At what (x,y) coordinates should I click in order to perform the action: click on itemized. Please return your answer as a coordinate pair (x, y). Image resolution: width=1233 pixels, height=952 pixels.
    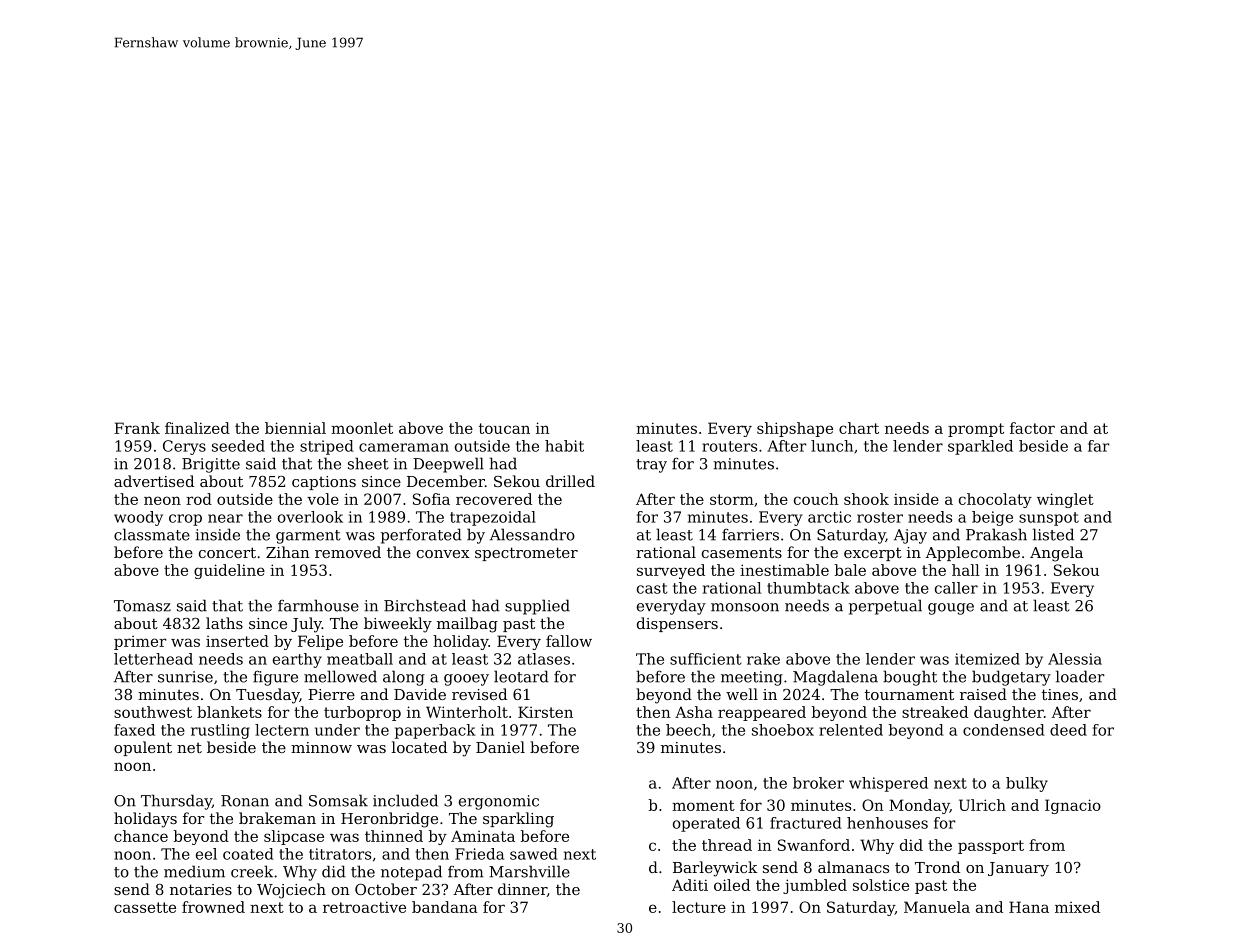
    Looking at the image, I should click on (987, 659).
